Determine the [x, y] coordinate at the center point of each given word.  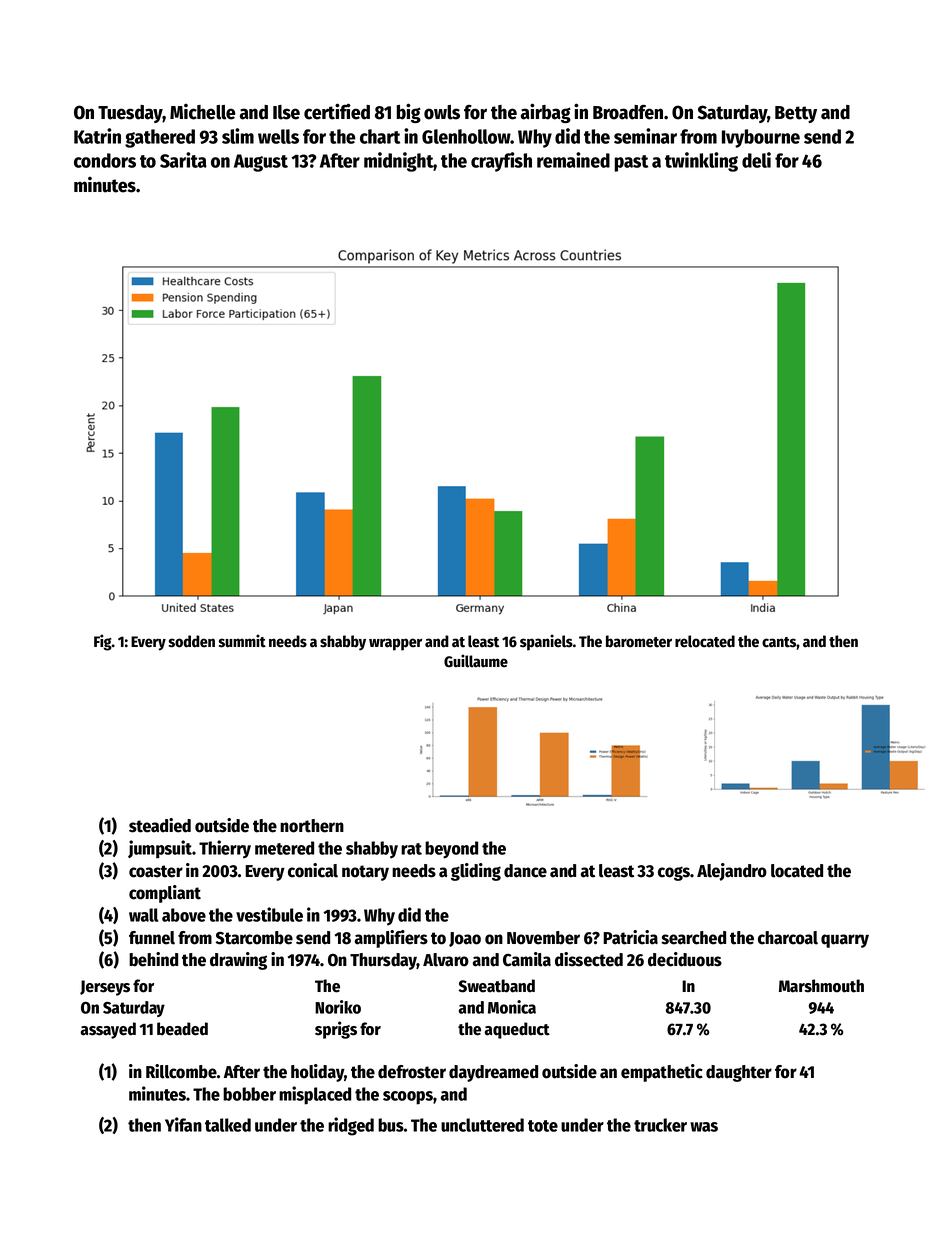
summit [242, 641]
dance [525, 871]
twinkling [701, 162]
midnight [399, 162]
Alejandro [732, 872]
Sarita [183, 160]
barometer [639, 641]
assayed [108, 1030]
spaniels [546, 642]
